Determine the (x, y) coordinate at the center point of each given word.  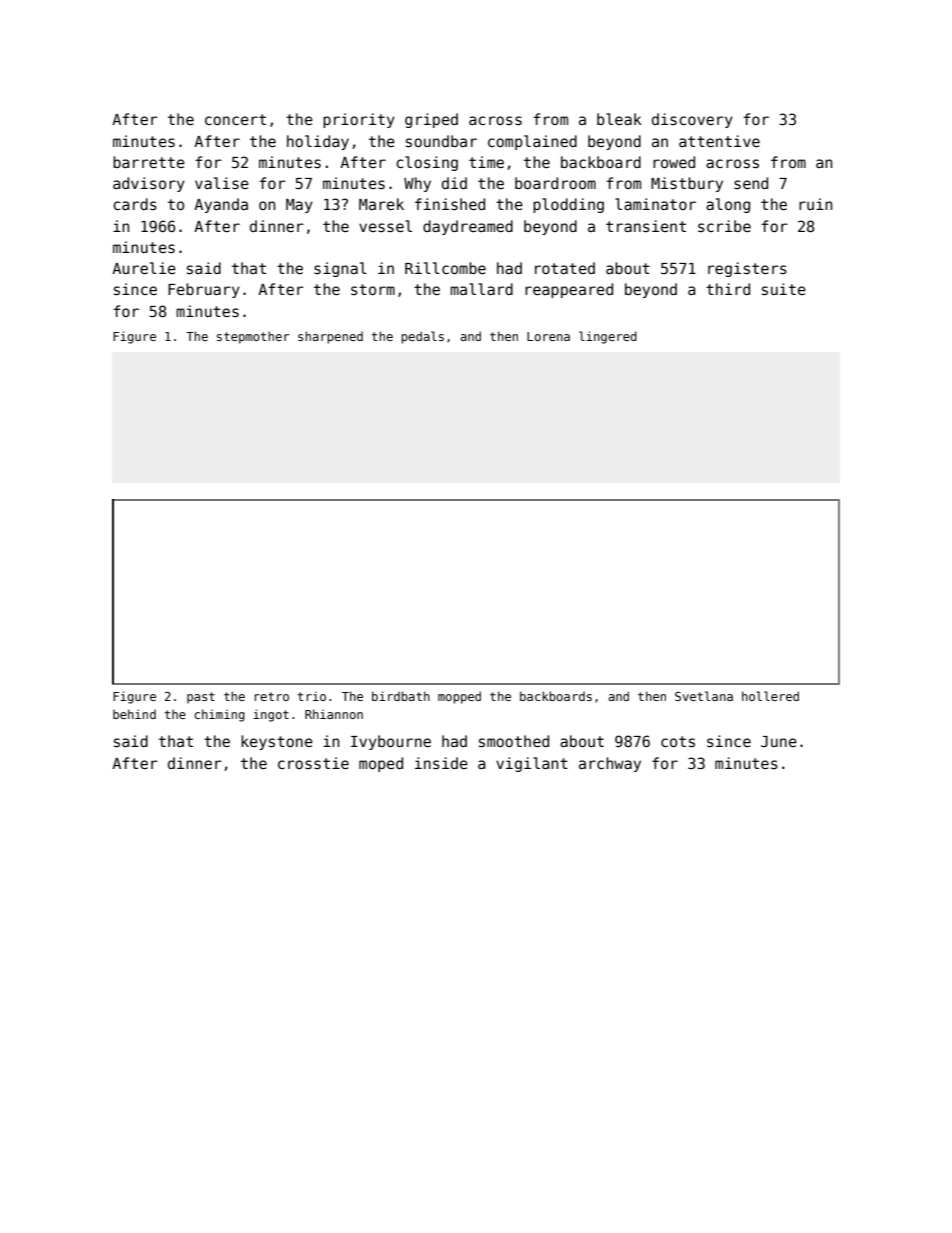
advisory (149, 184)
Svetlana (704, 696)
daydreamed (468, 227)
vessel (385, 226)
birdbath (401, 696)
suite (784, 289)
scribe (724, 226)
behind (134, 714)
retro (271, 696)
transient (646, 226)
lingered (608, 337)
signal (340, 269)
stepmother (253, 337)
